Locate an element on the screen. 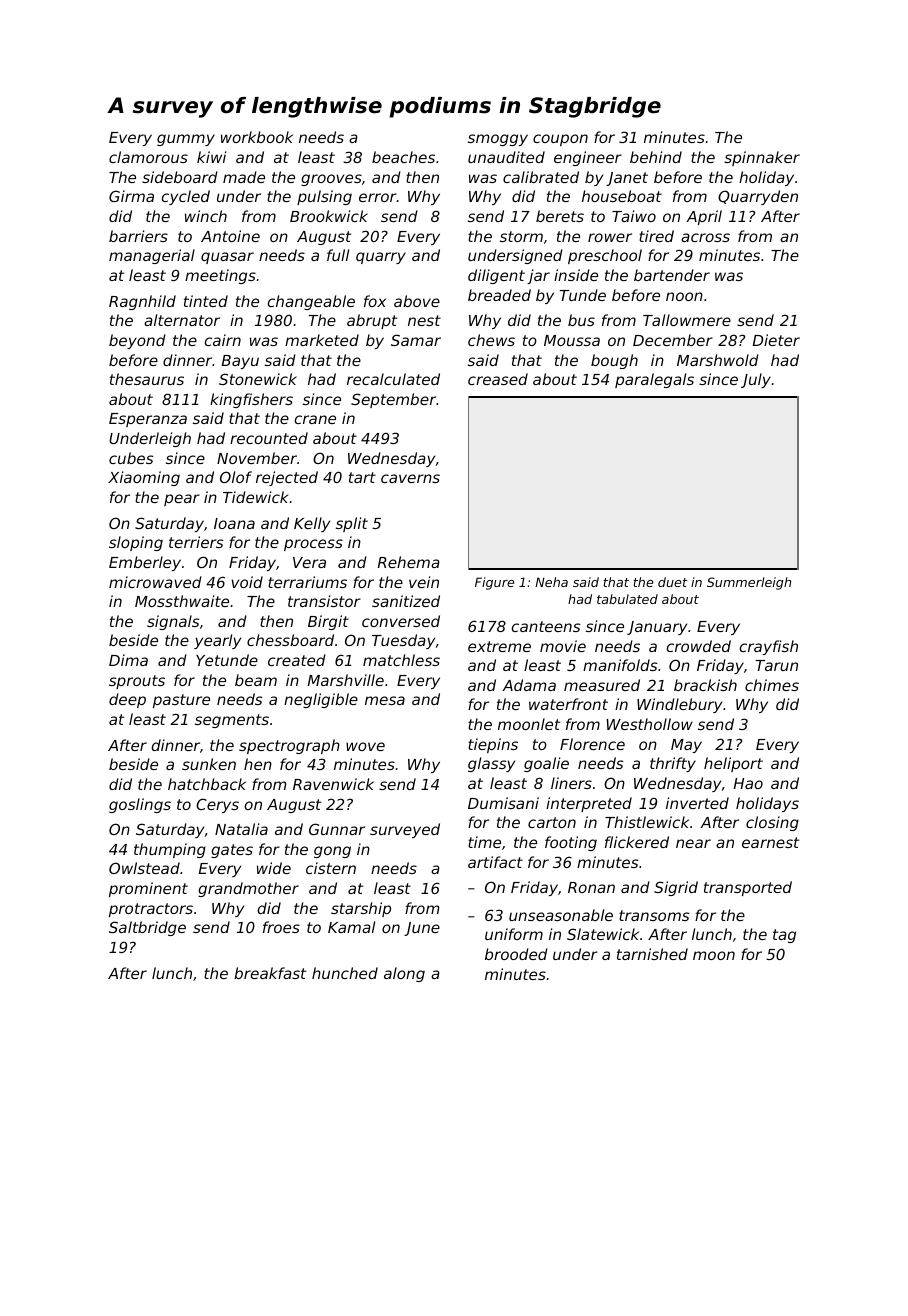 This screenshot has height=1316, width=908. workbook is located at coordinates (257, 137).
